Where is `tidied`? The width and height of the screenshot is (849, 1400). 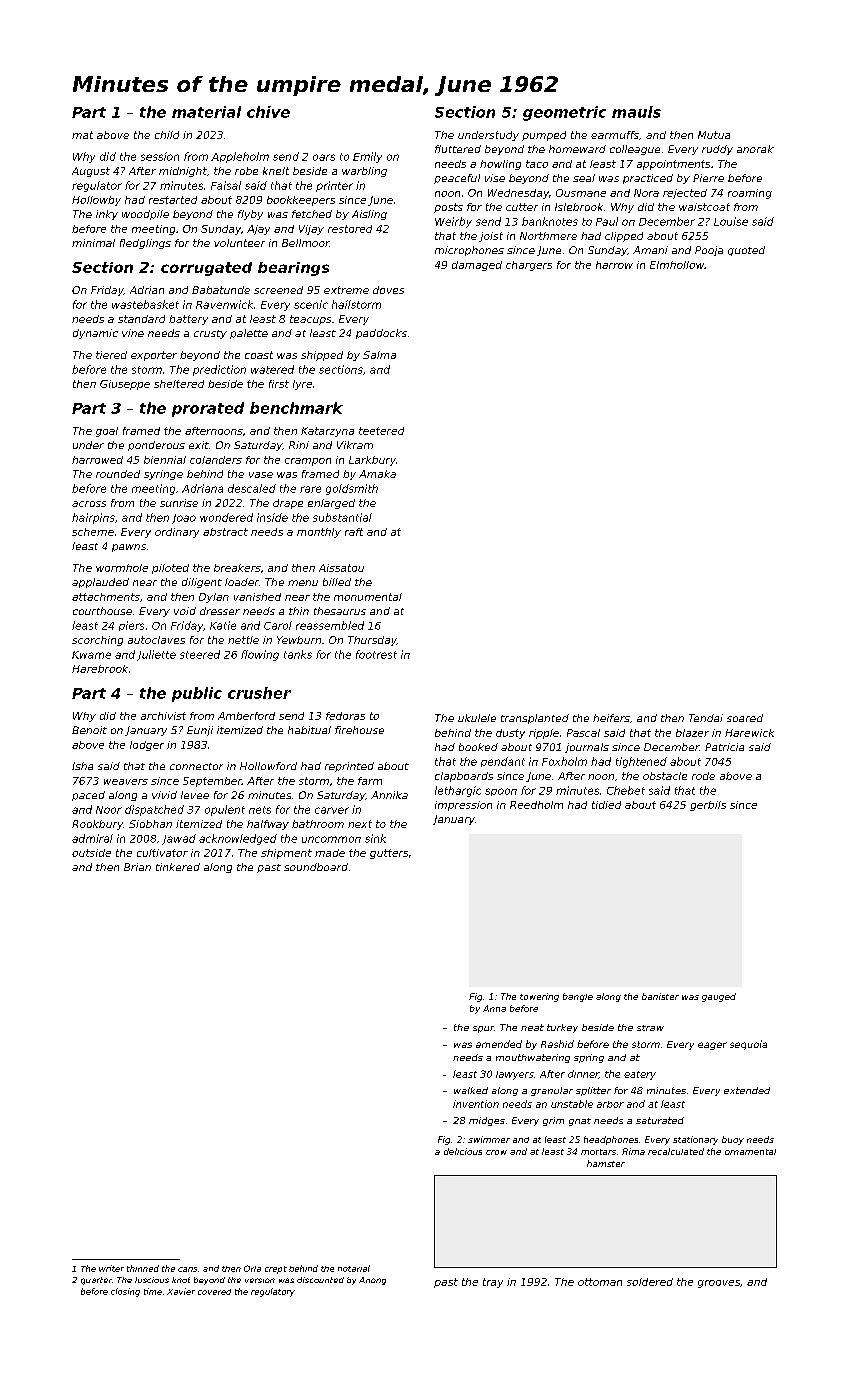 tidied is located at coordinates (606, 805).
